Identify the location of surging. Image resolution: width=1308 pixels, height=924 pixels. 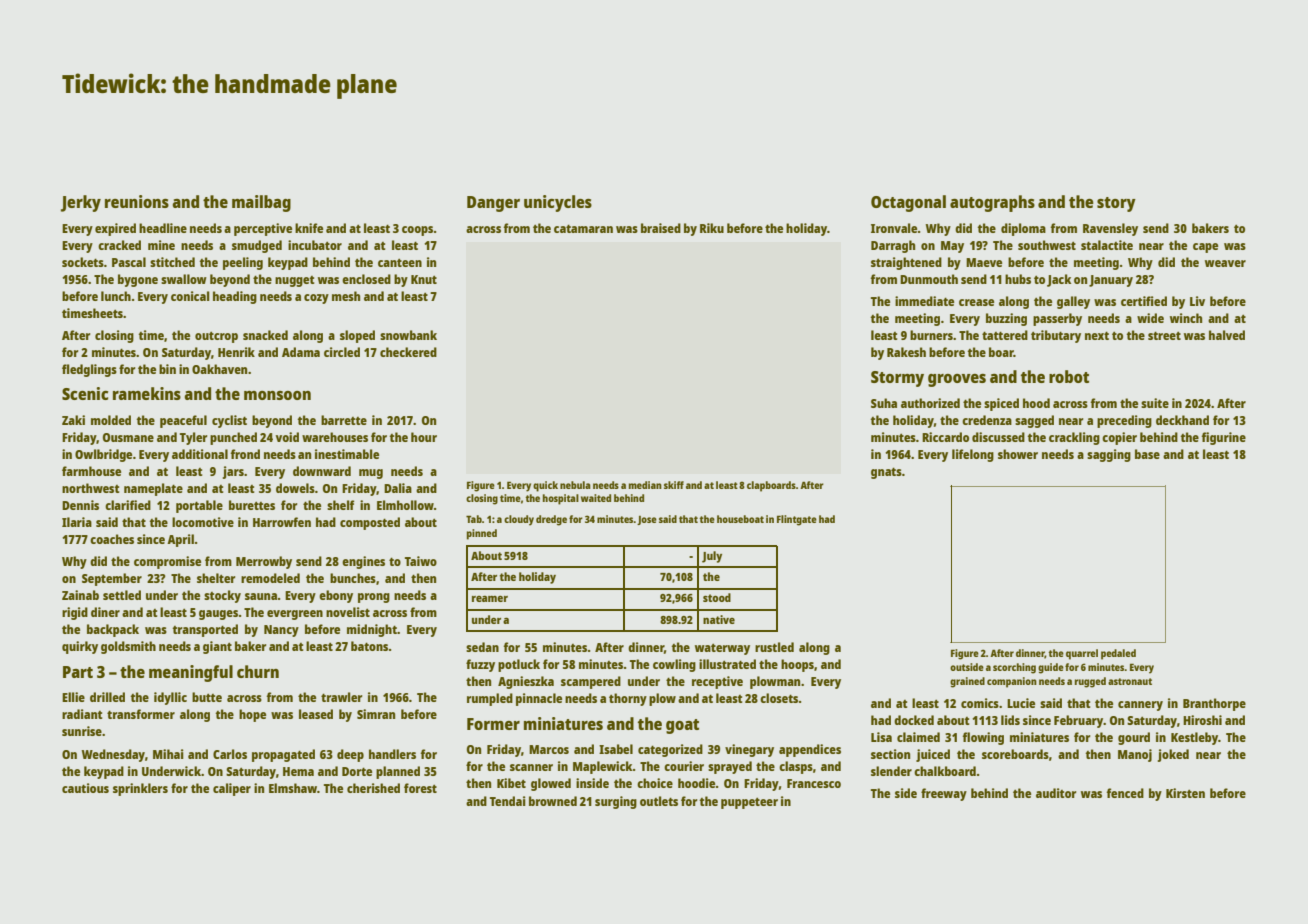
(616, 802).
